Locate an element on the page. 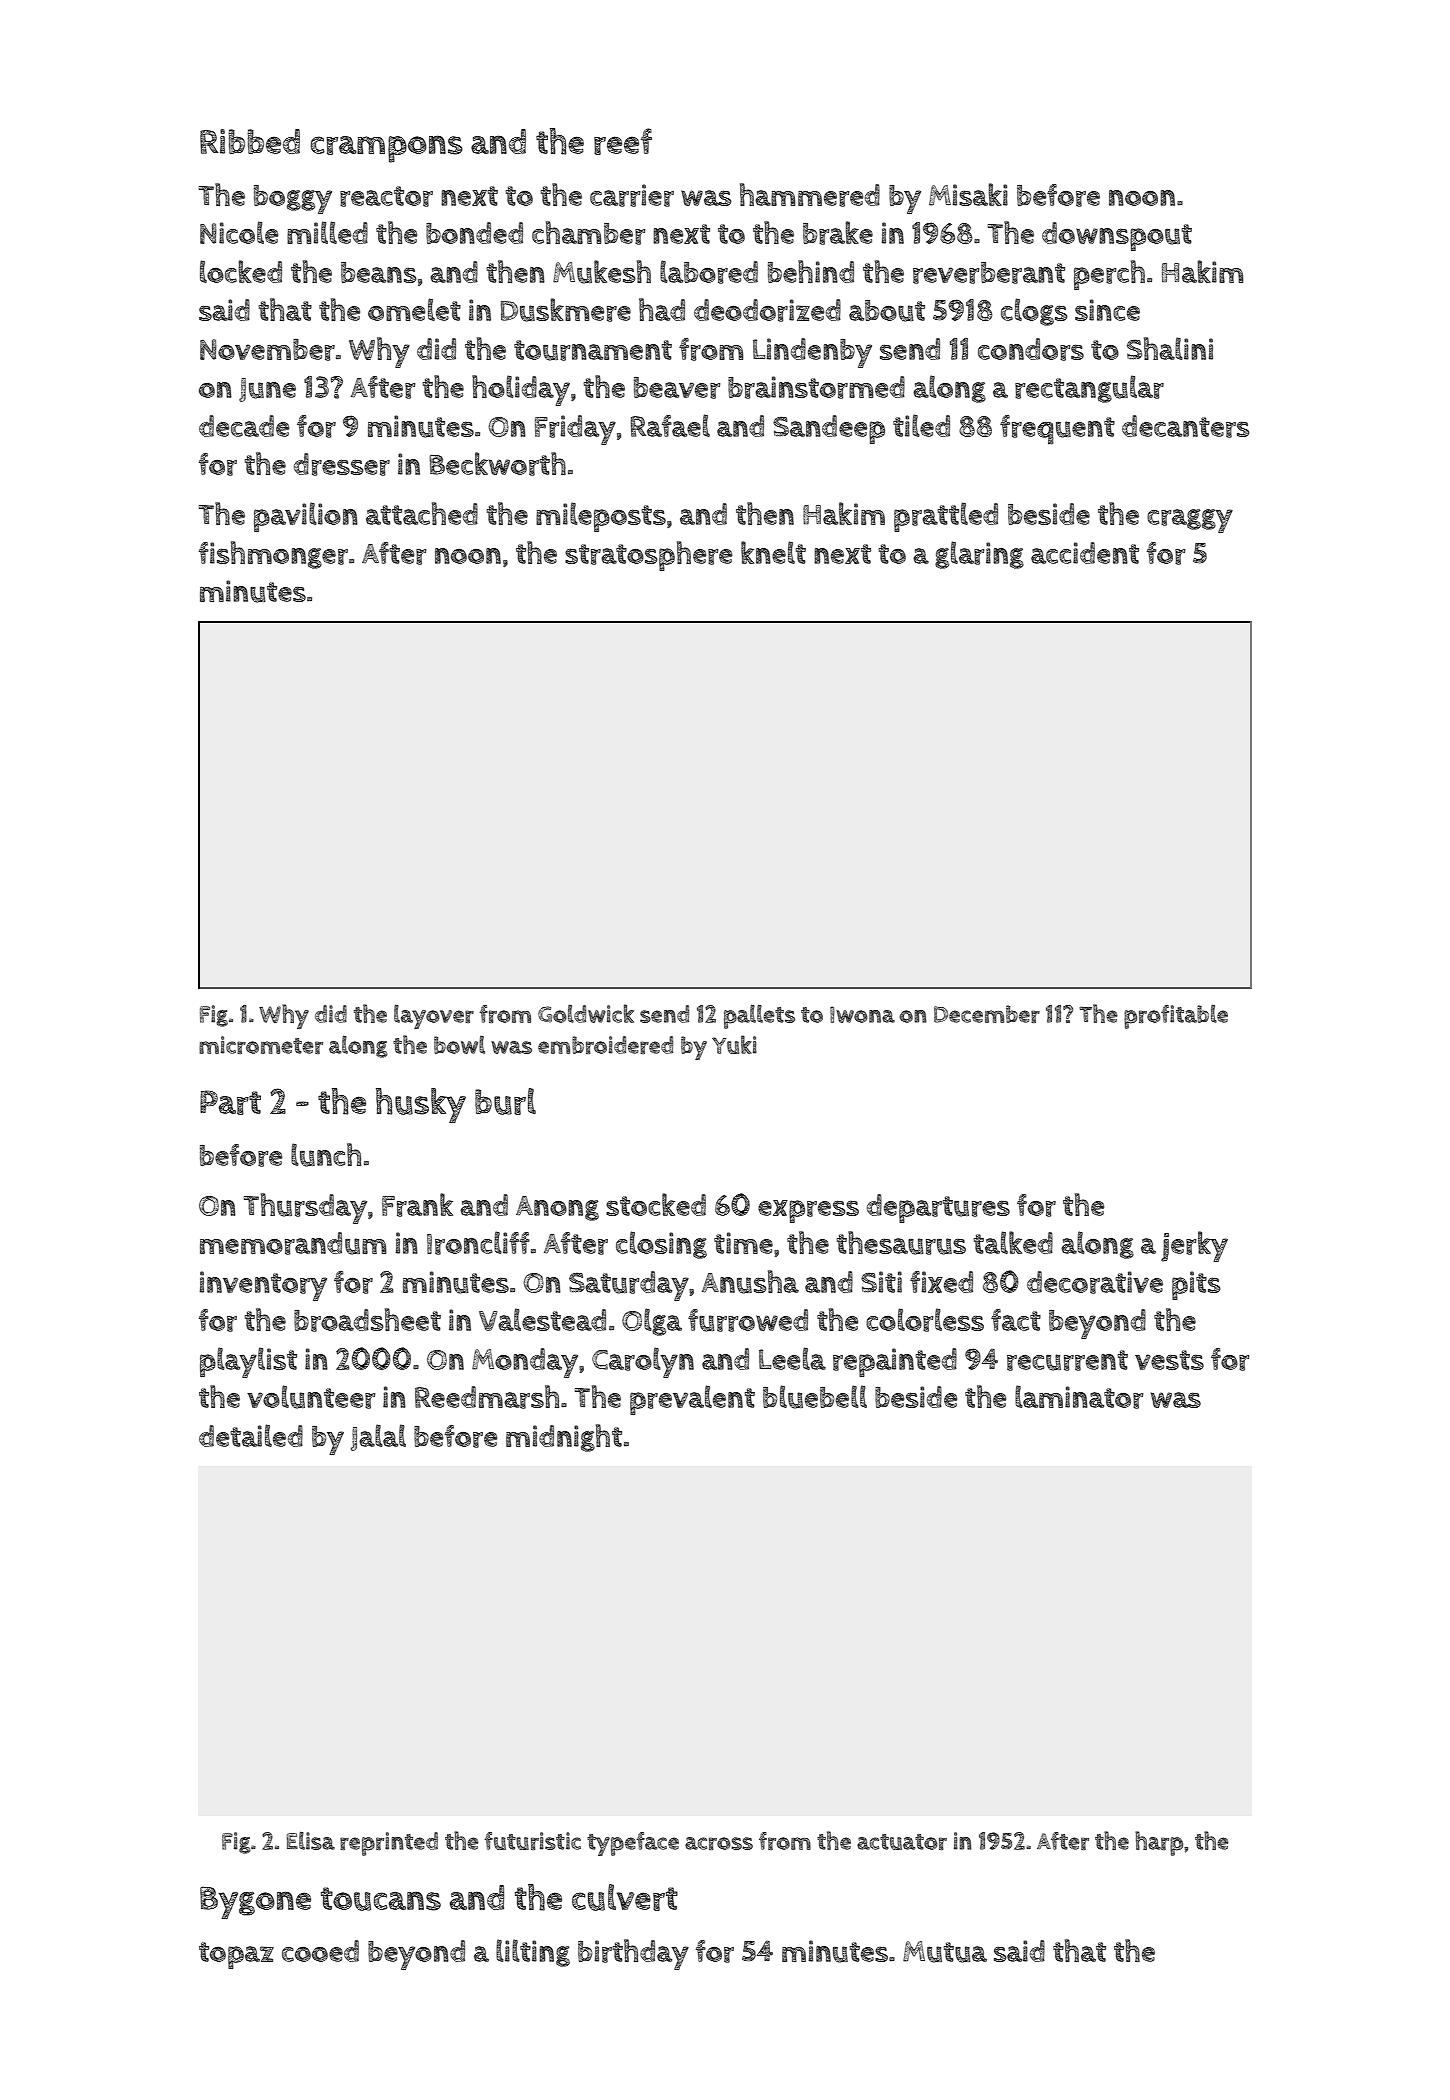 The image size is (1450, 2100). layover is located at coordinates (434, 1016).
